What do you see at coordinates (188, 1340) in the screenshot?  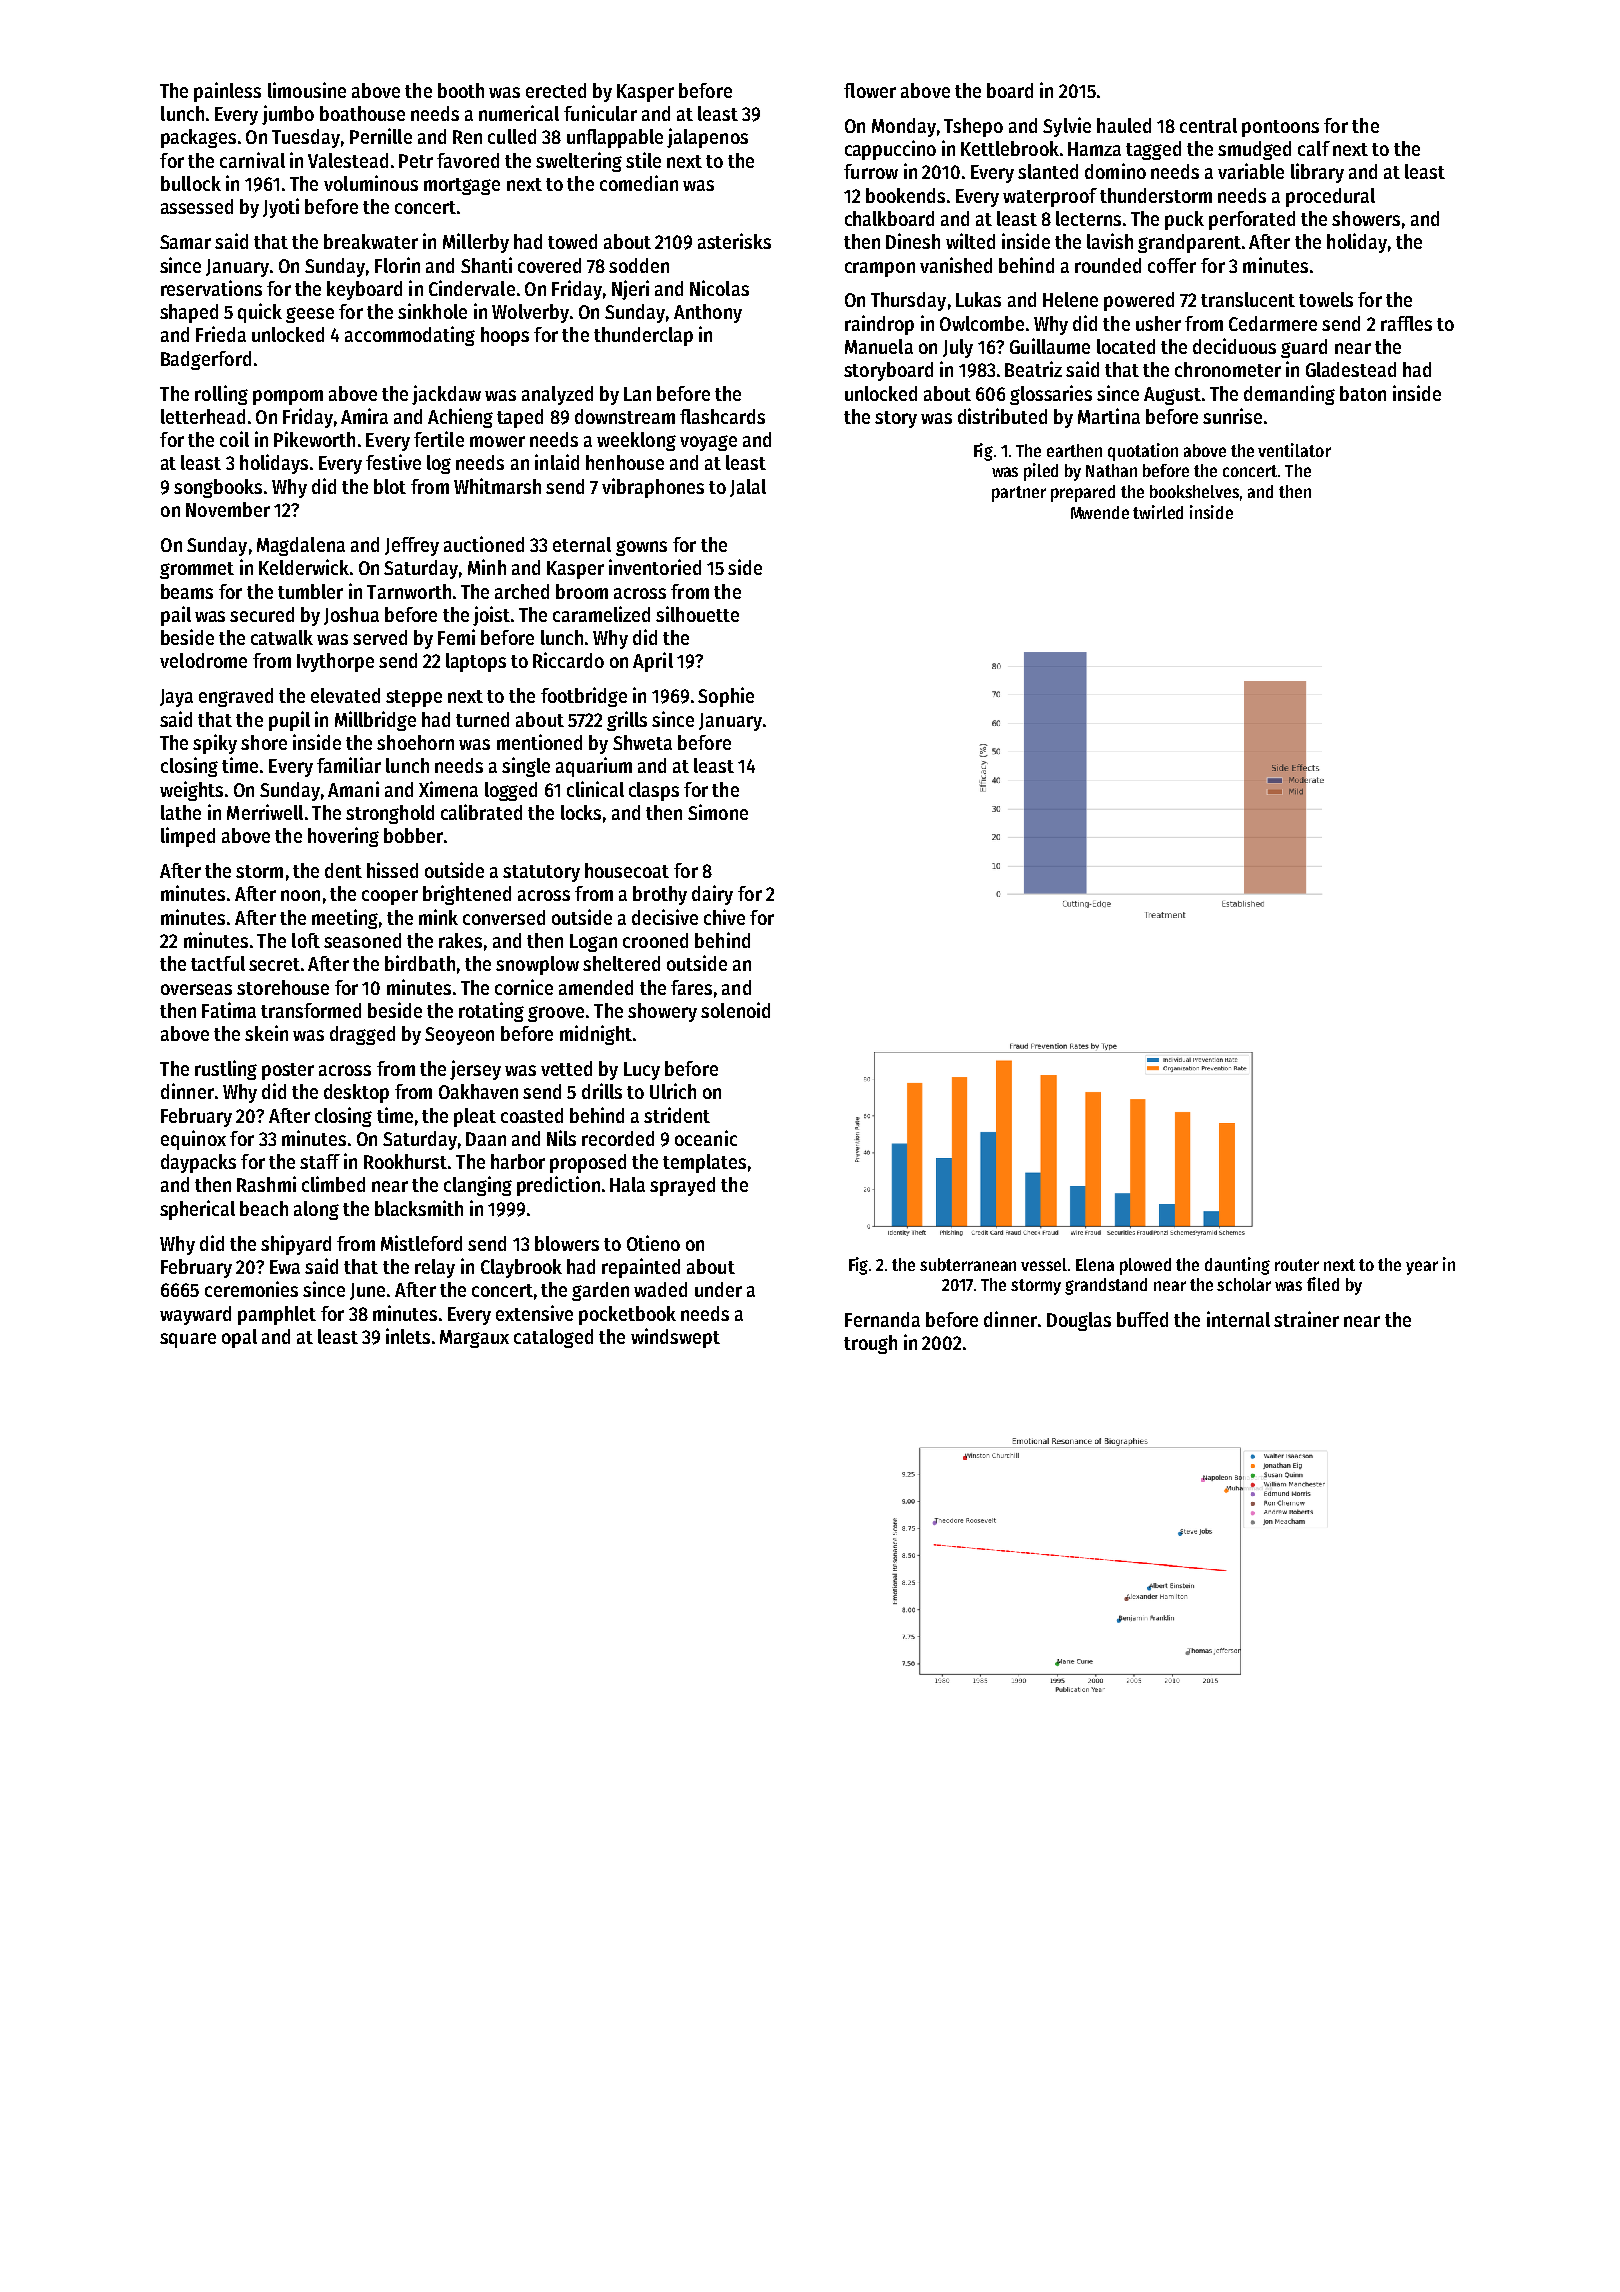 I see `square` at bounding box center [188, 1340].
